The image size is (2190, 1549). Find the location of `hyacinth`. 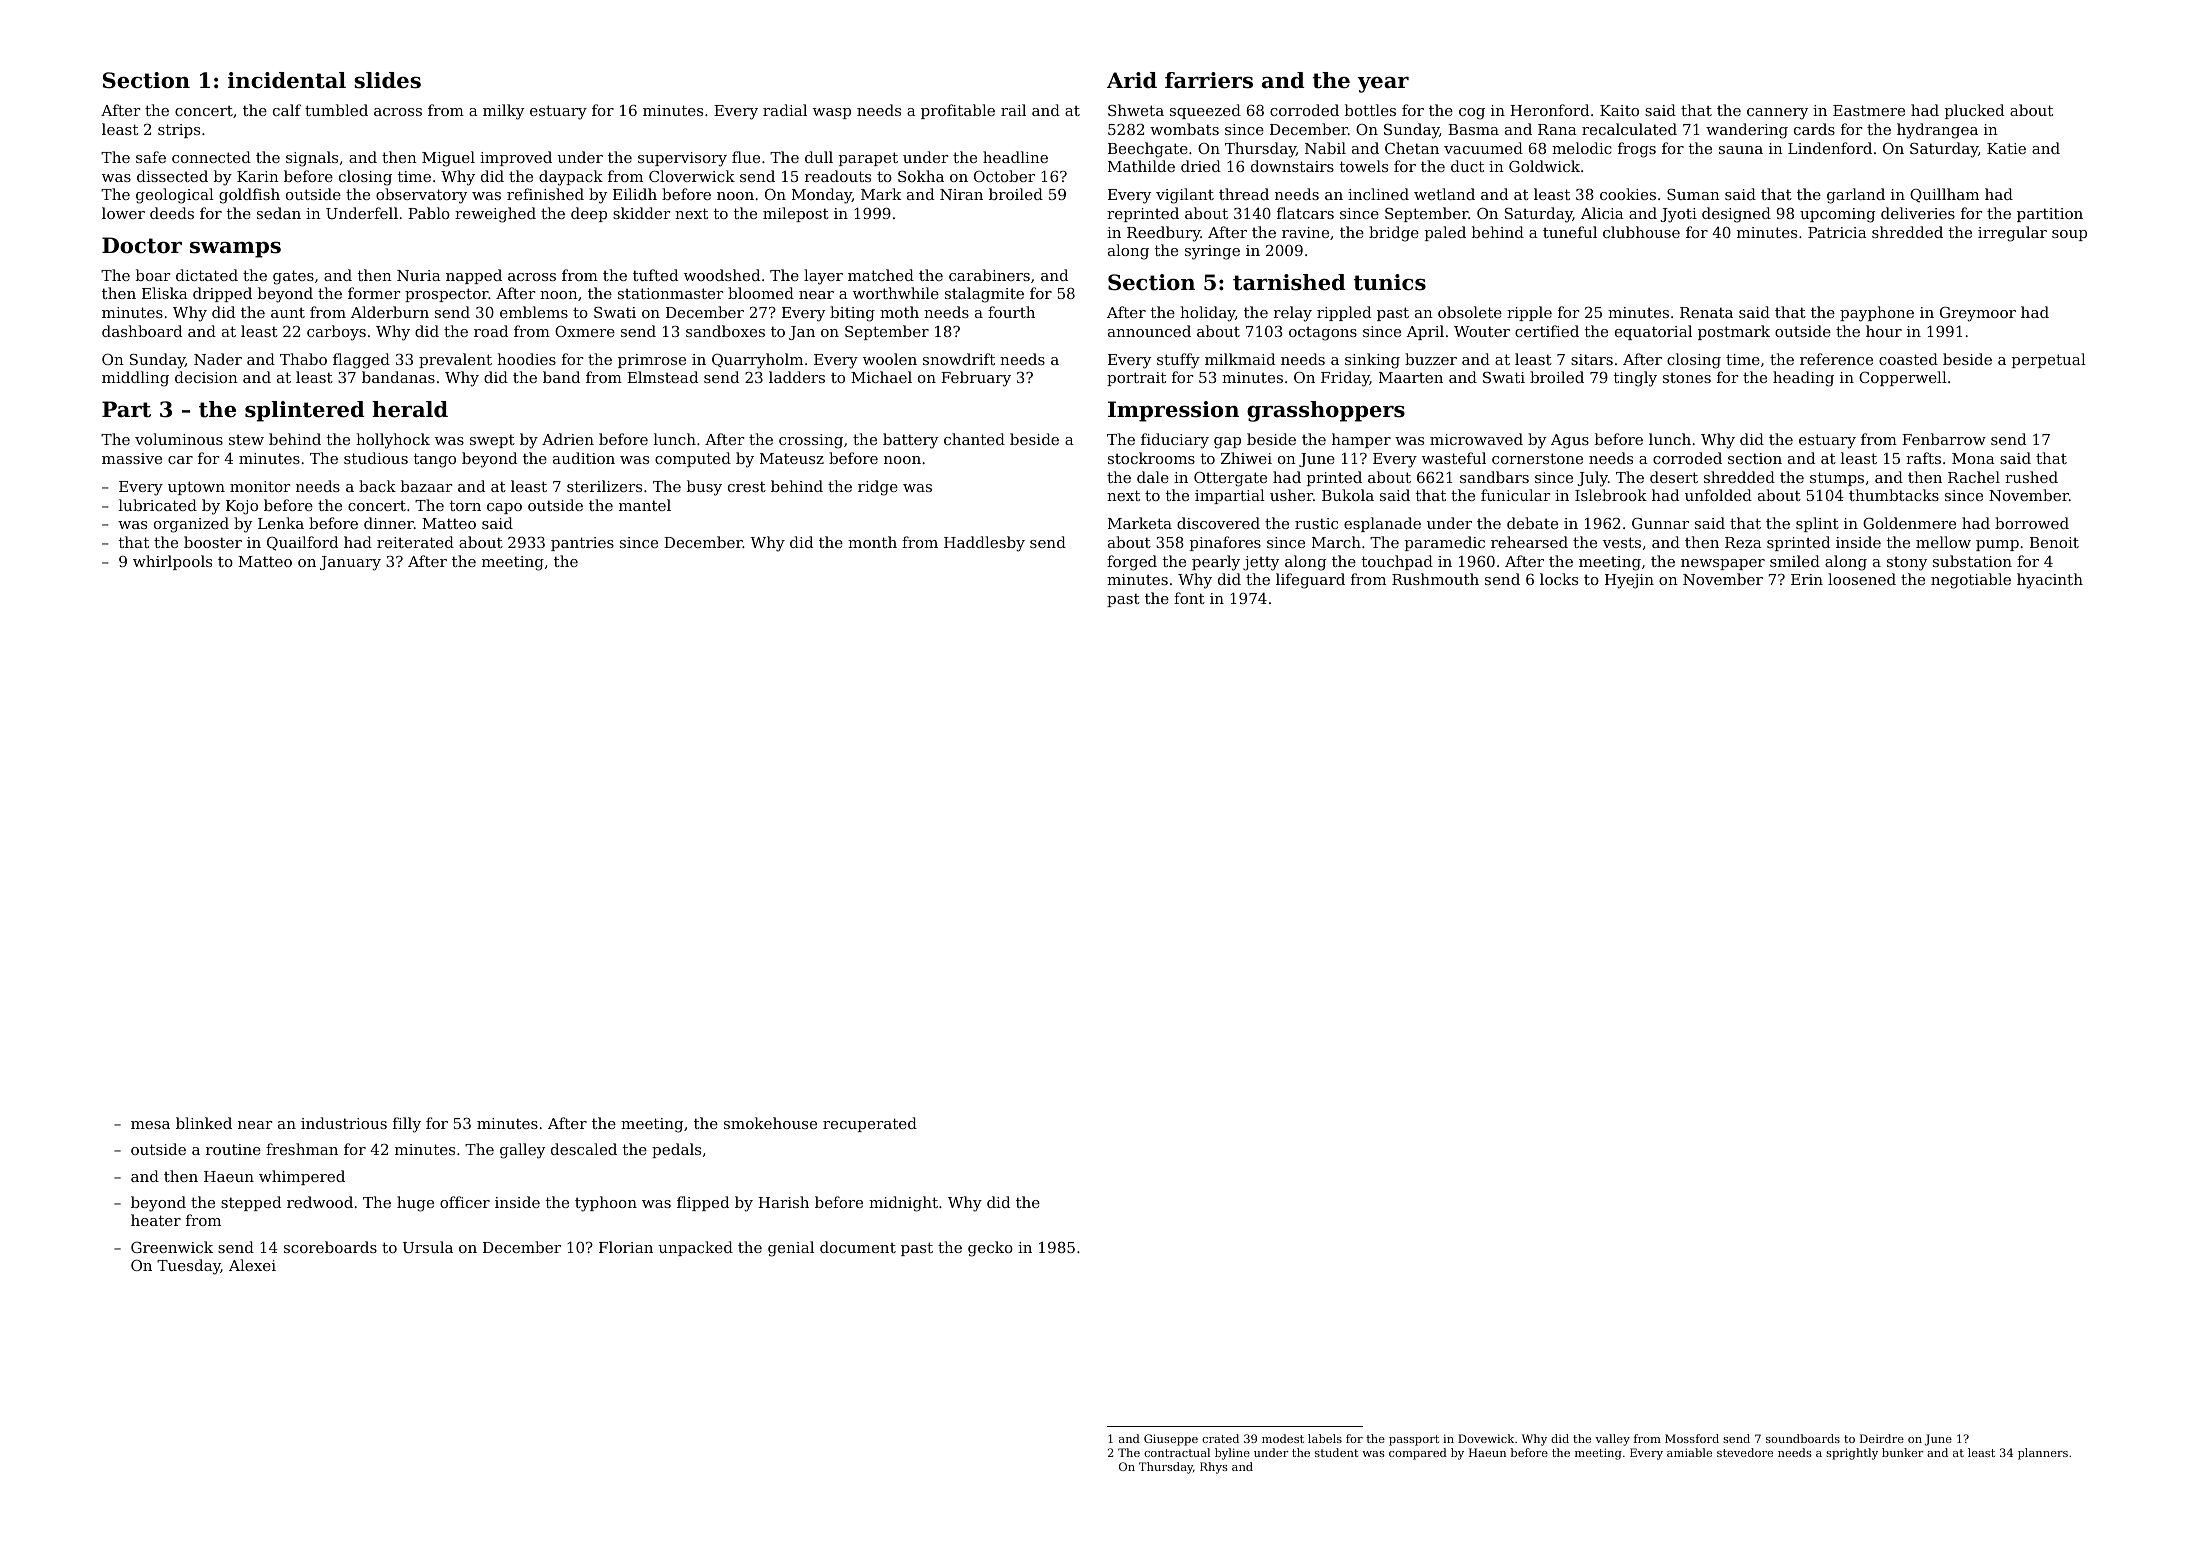

hyacinth is located at coordinates (2050, 581).
